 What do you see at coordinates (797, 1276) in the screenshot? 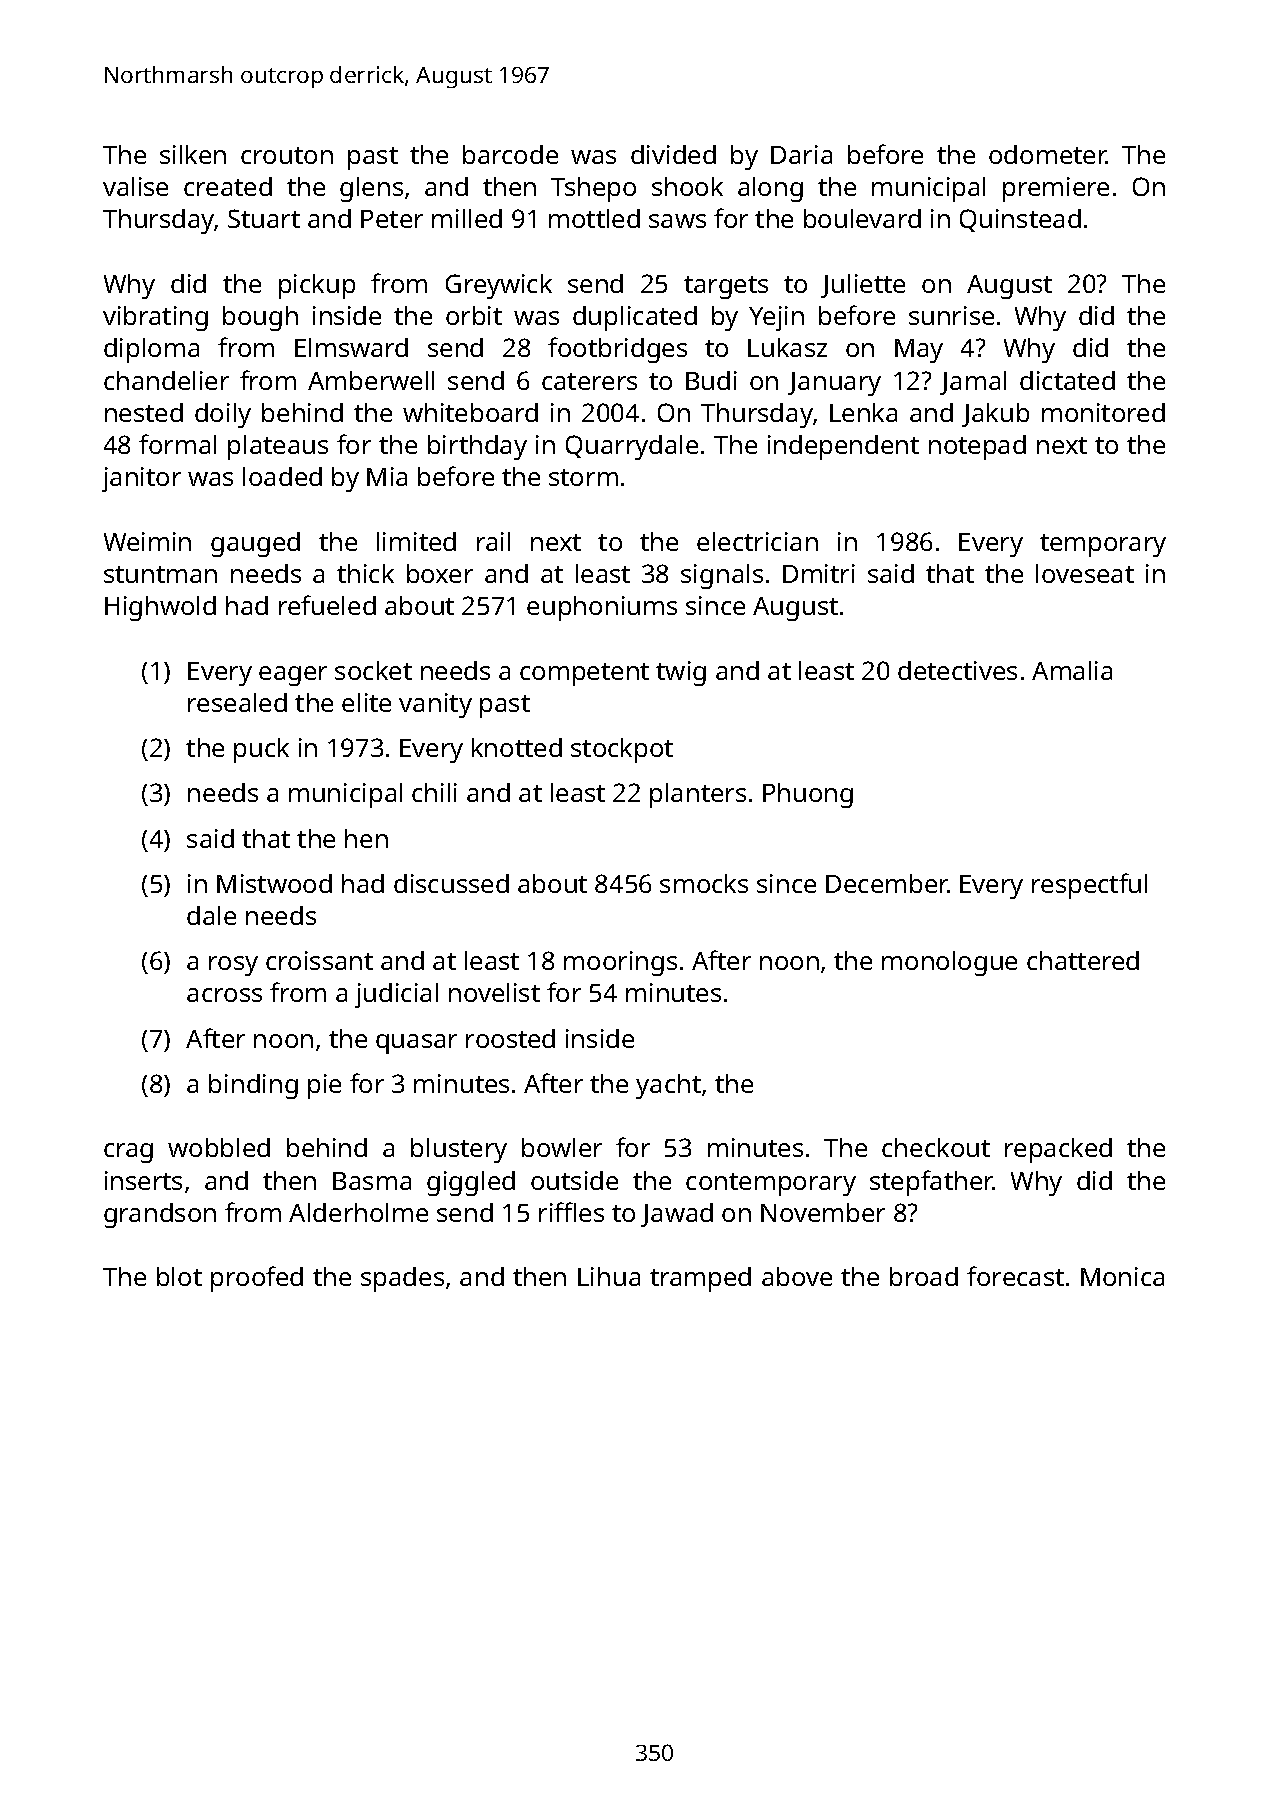
I see `above` at bounding box center [797, 1276].
